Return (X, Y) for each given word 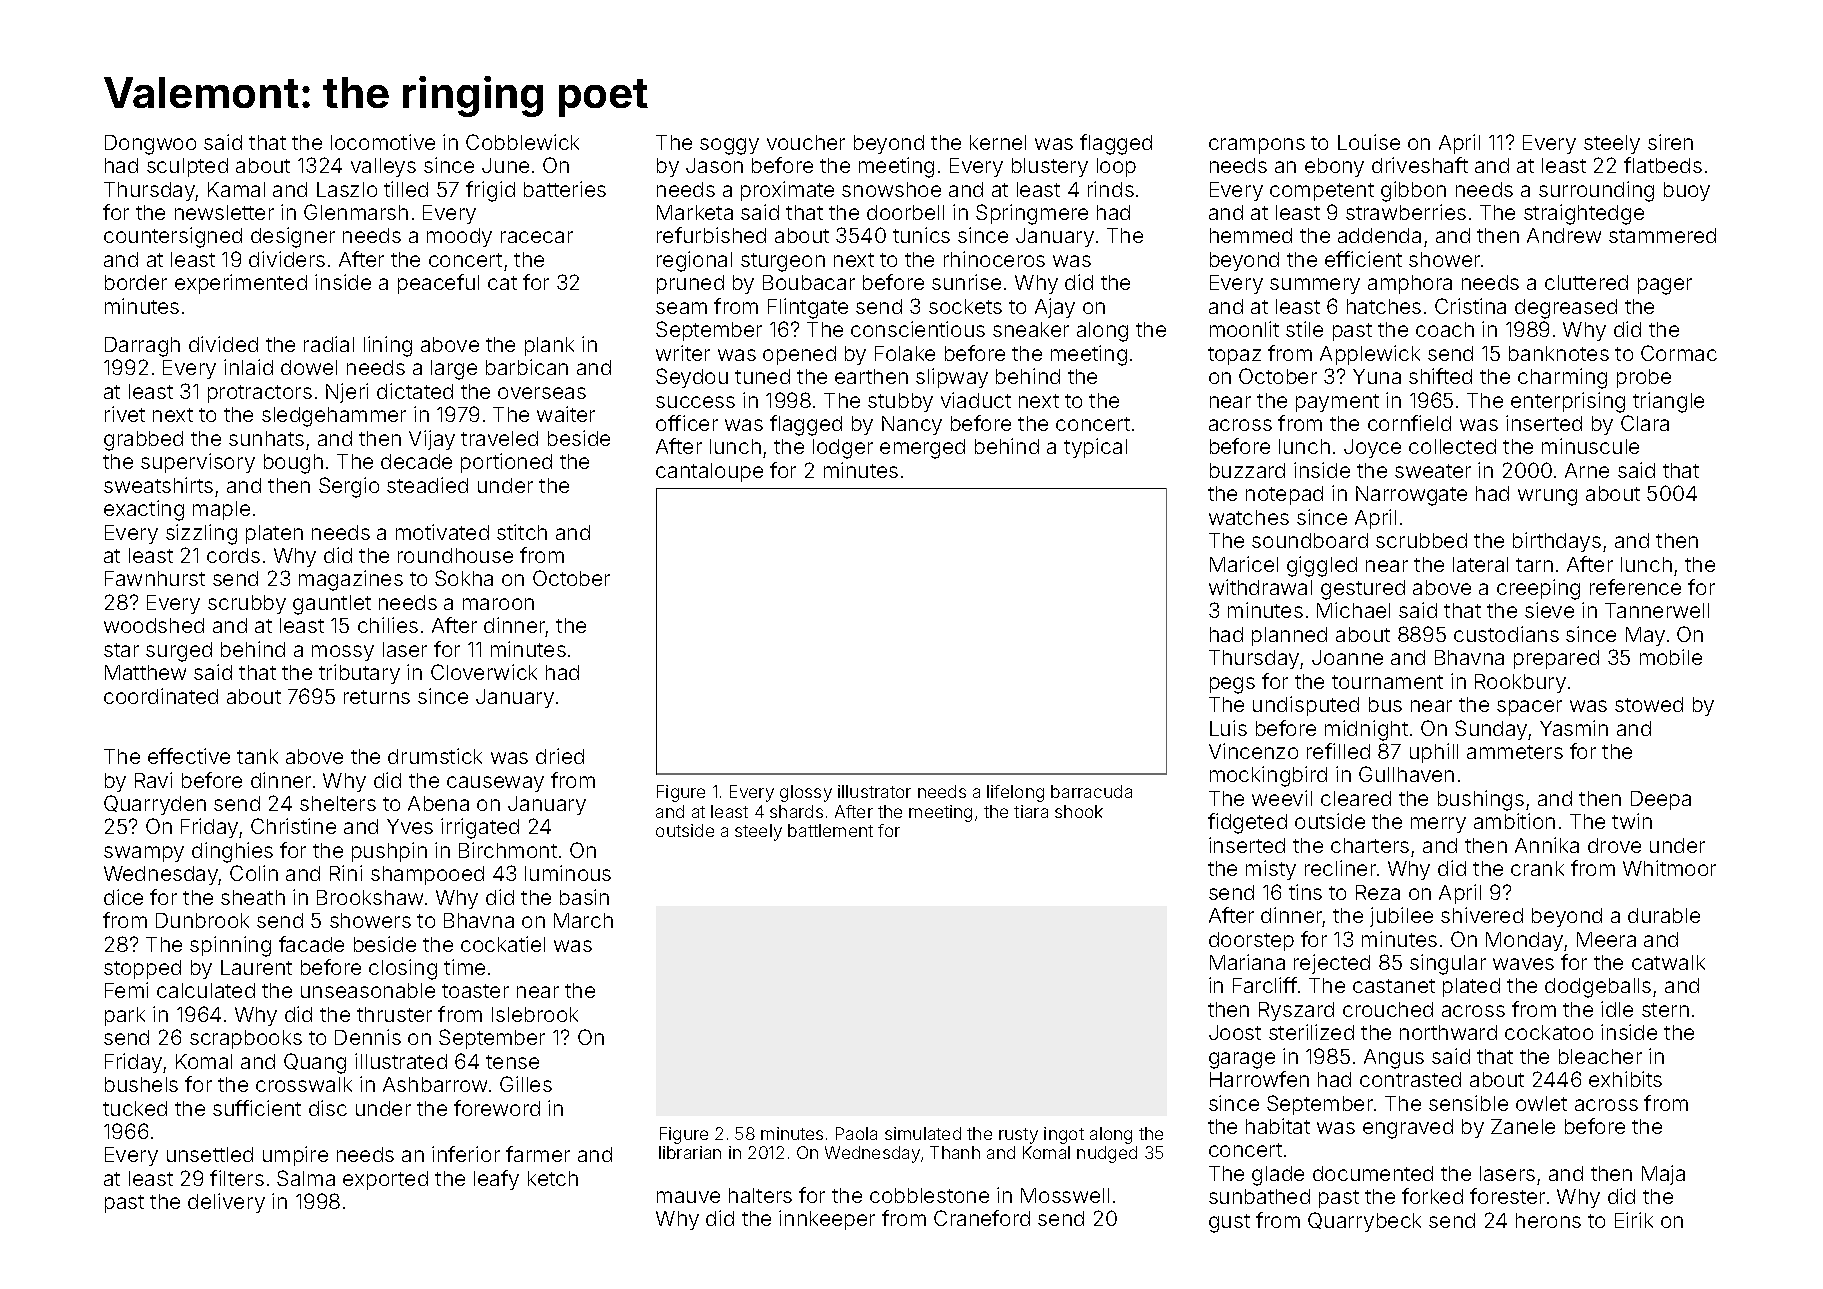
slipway (952, 378)
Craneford (982, 1218)
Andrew (1564, 235)
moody (459, 237)
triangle (1668, 402)
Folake (905, 353)
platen (274, 534)
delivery (226, 1203)
